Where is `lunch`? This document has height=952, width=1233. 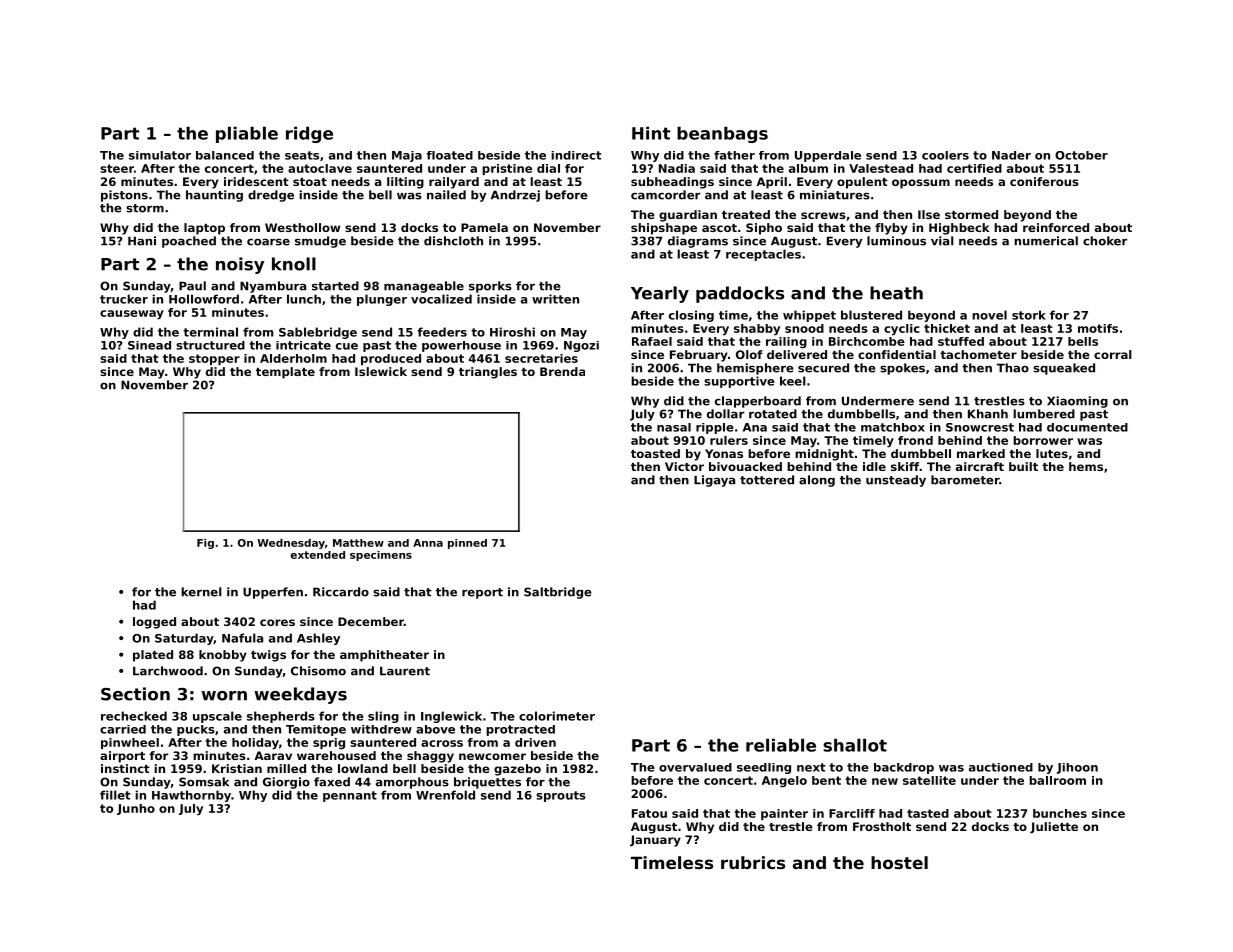 lunch is located at coordinates (304, 299).
